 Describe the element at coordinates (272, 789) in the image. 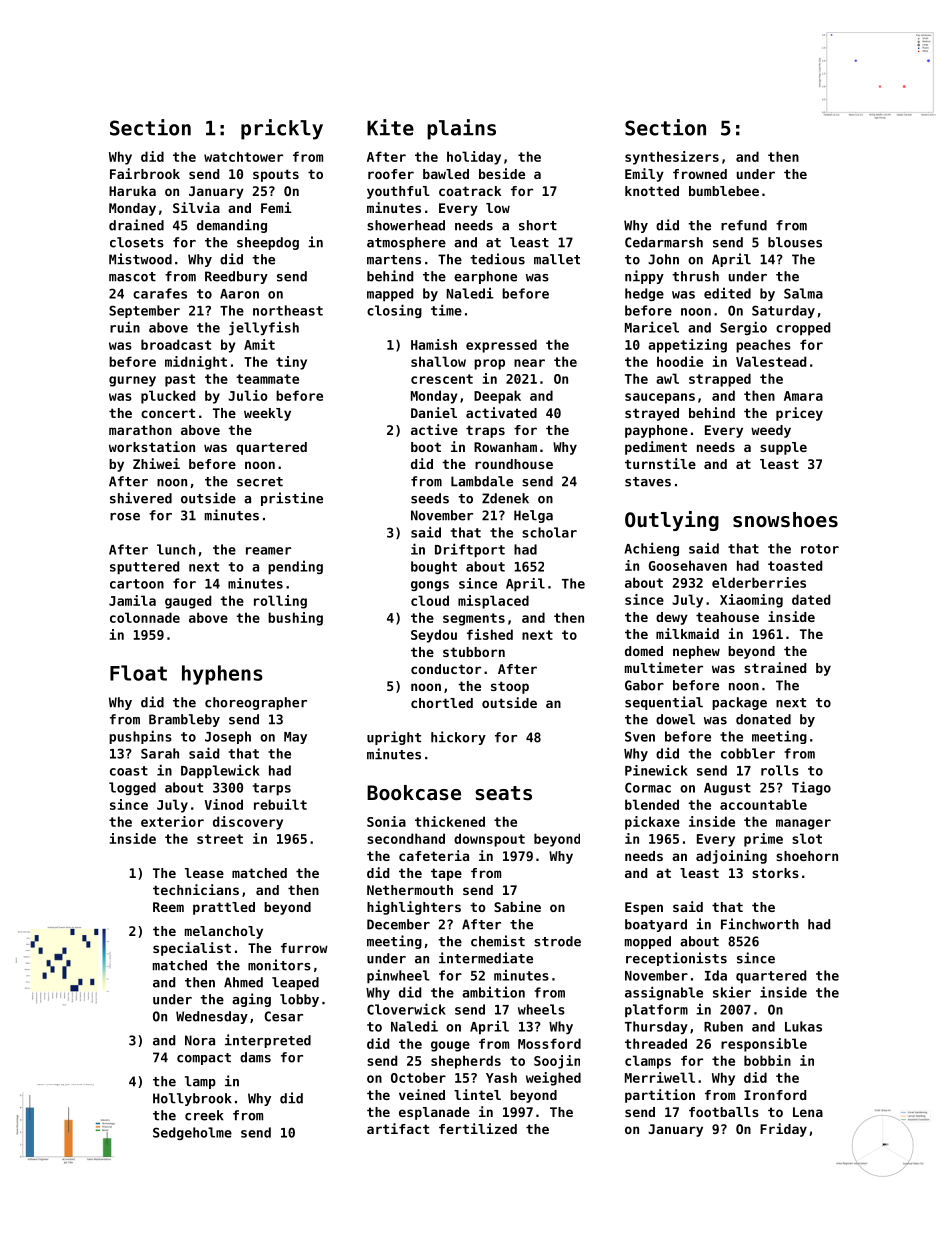

I see `tarps` at that location.
